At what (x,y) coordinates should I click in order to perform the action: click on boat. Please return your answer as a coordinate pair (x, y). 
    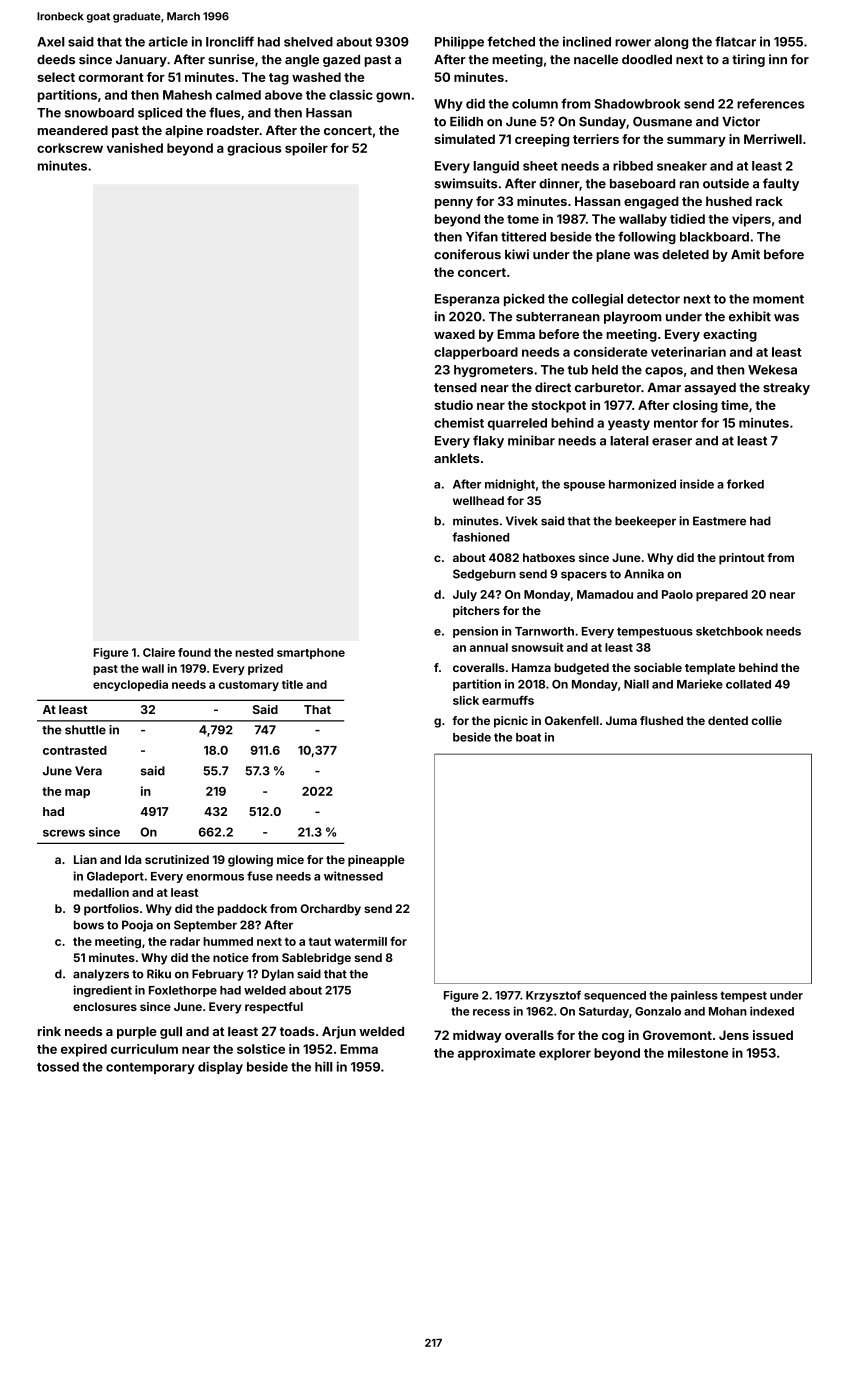
    Looking at the image, I should click on (528, 737).
